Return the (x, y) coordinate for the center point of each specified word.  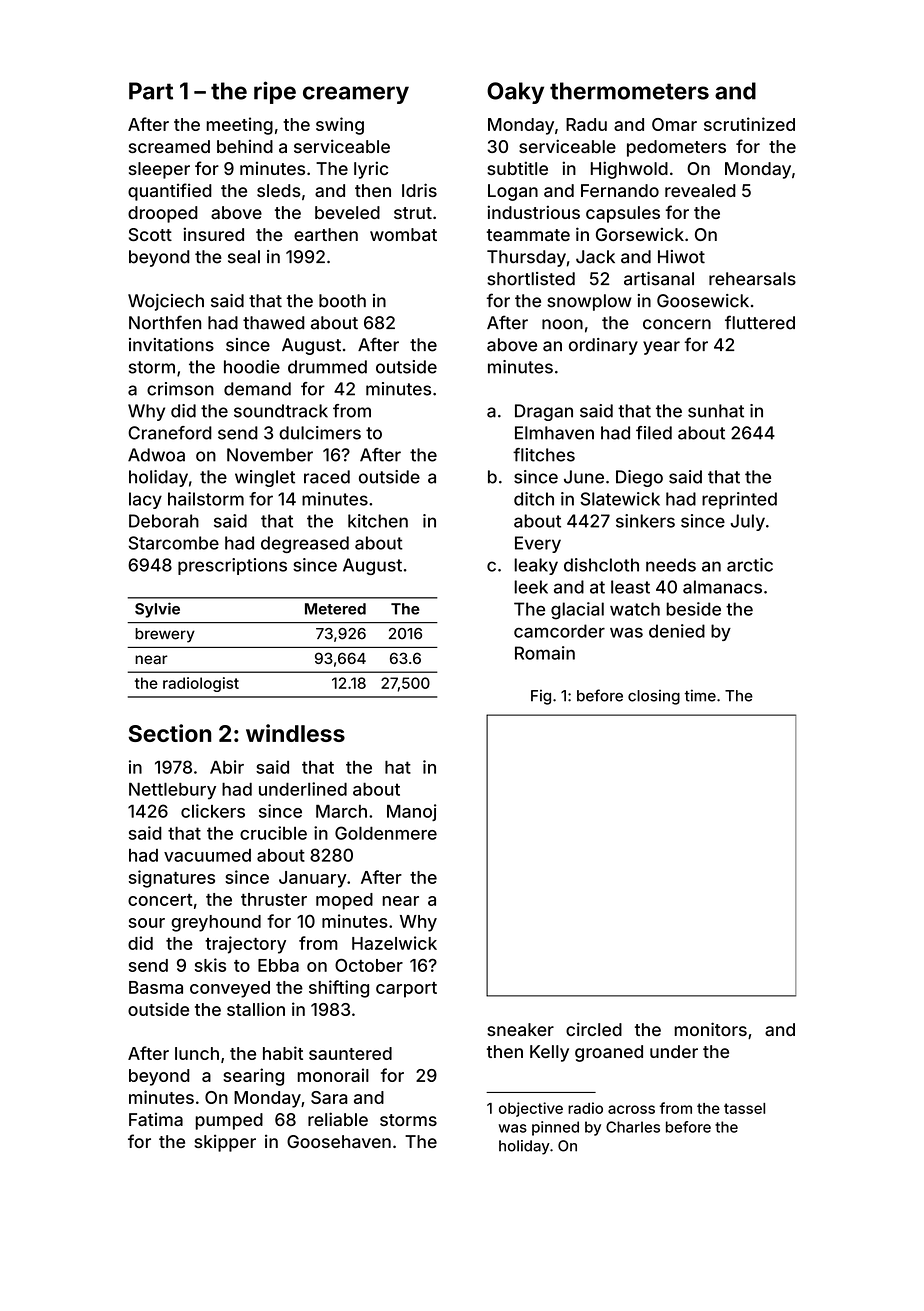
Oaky (515, 93)
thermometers (629, 91)
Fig (541, 697)
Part (151, 91)
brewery (165, 635)
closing (654, 697)
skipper (225, 1143)
